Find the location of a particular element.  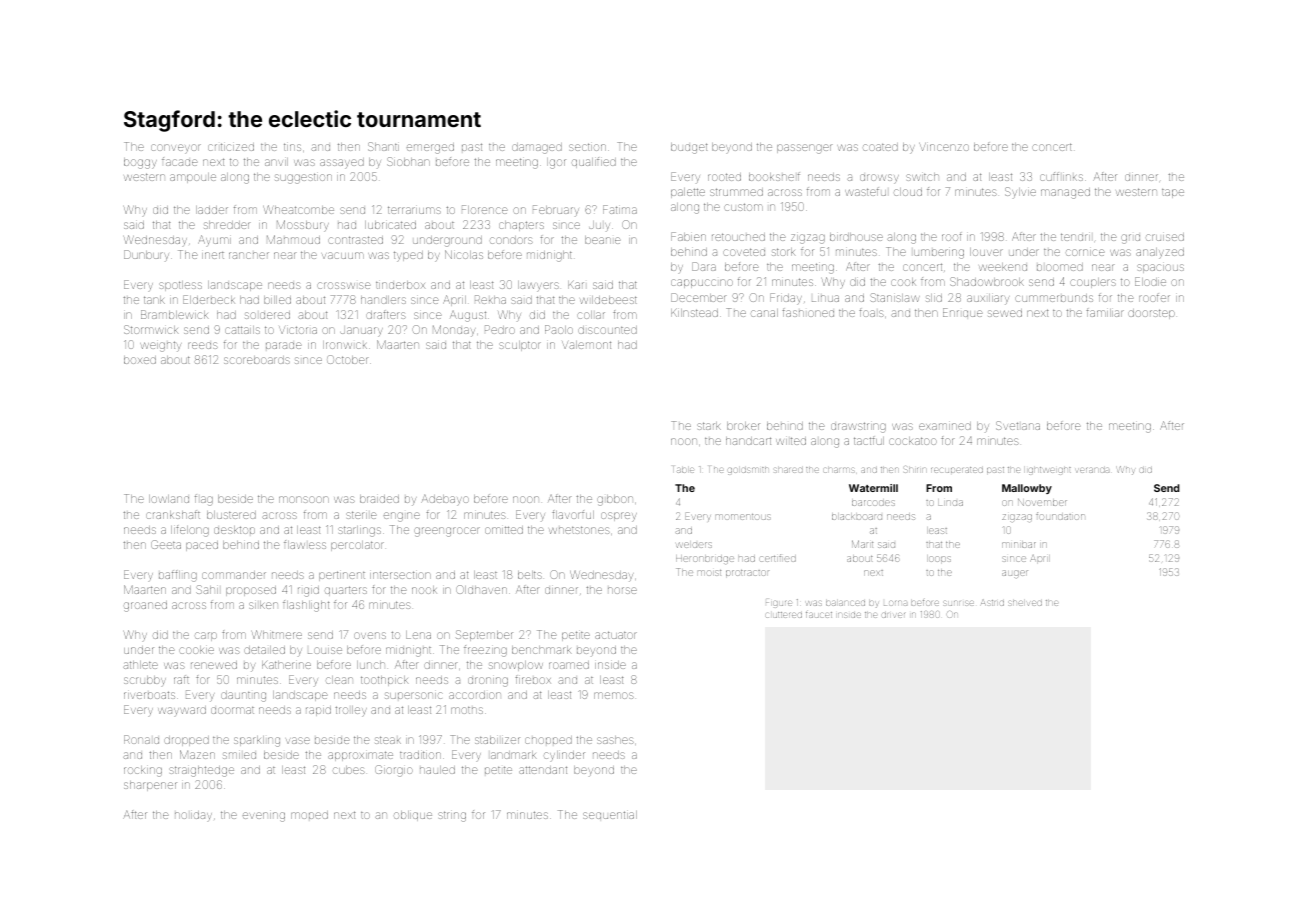

gibbon is located at coordinates (615, 500).
